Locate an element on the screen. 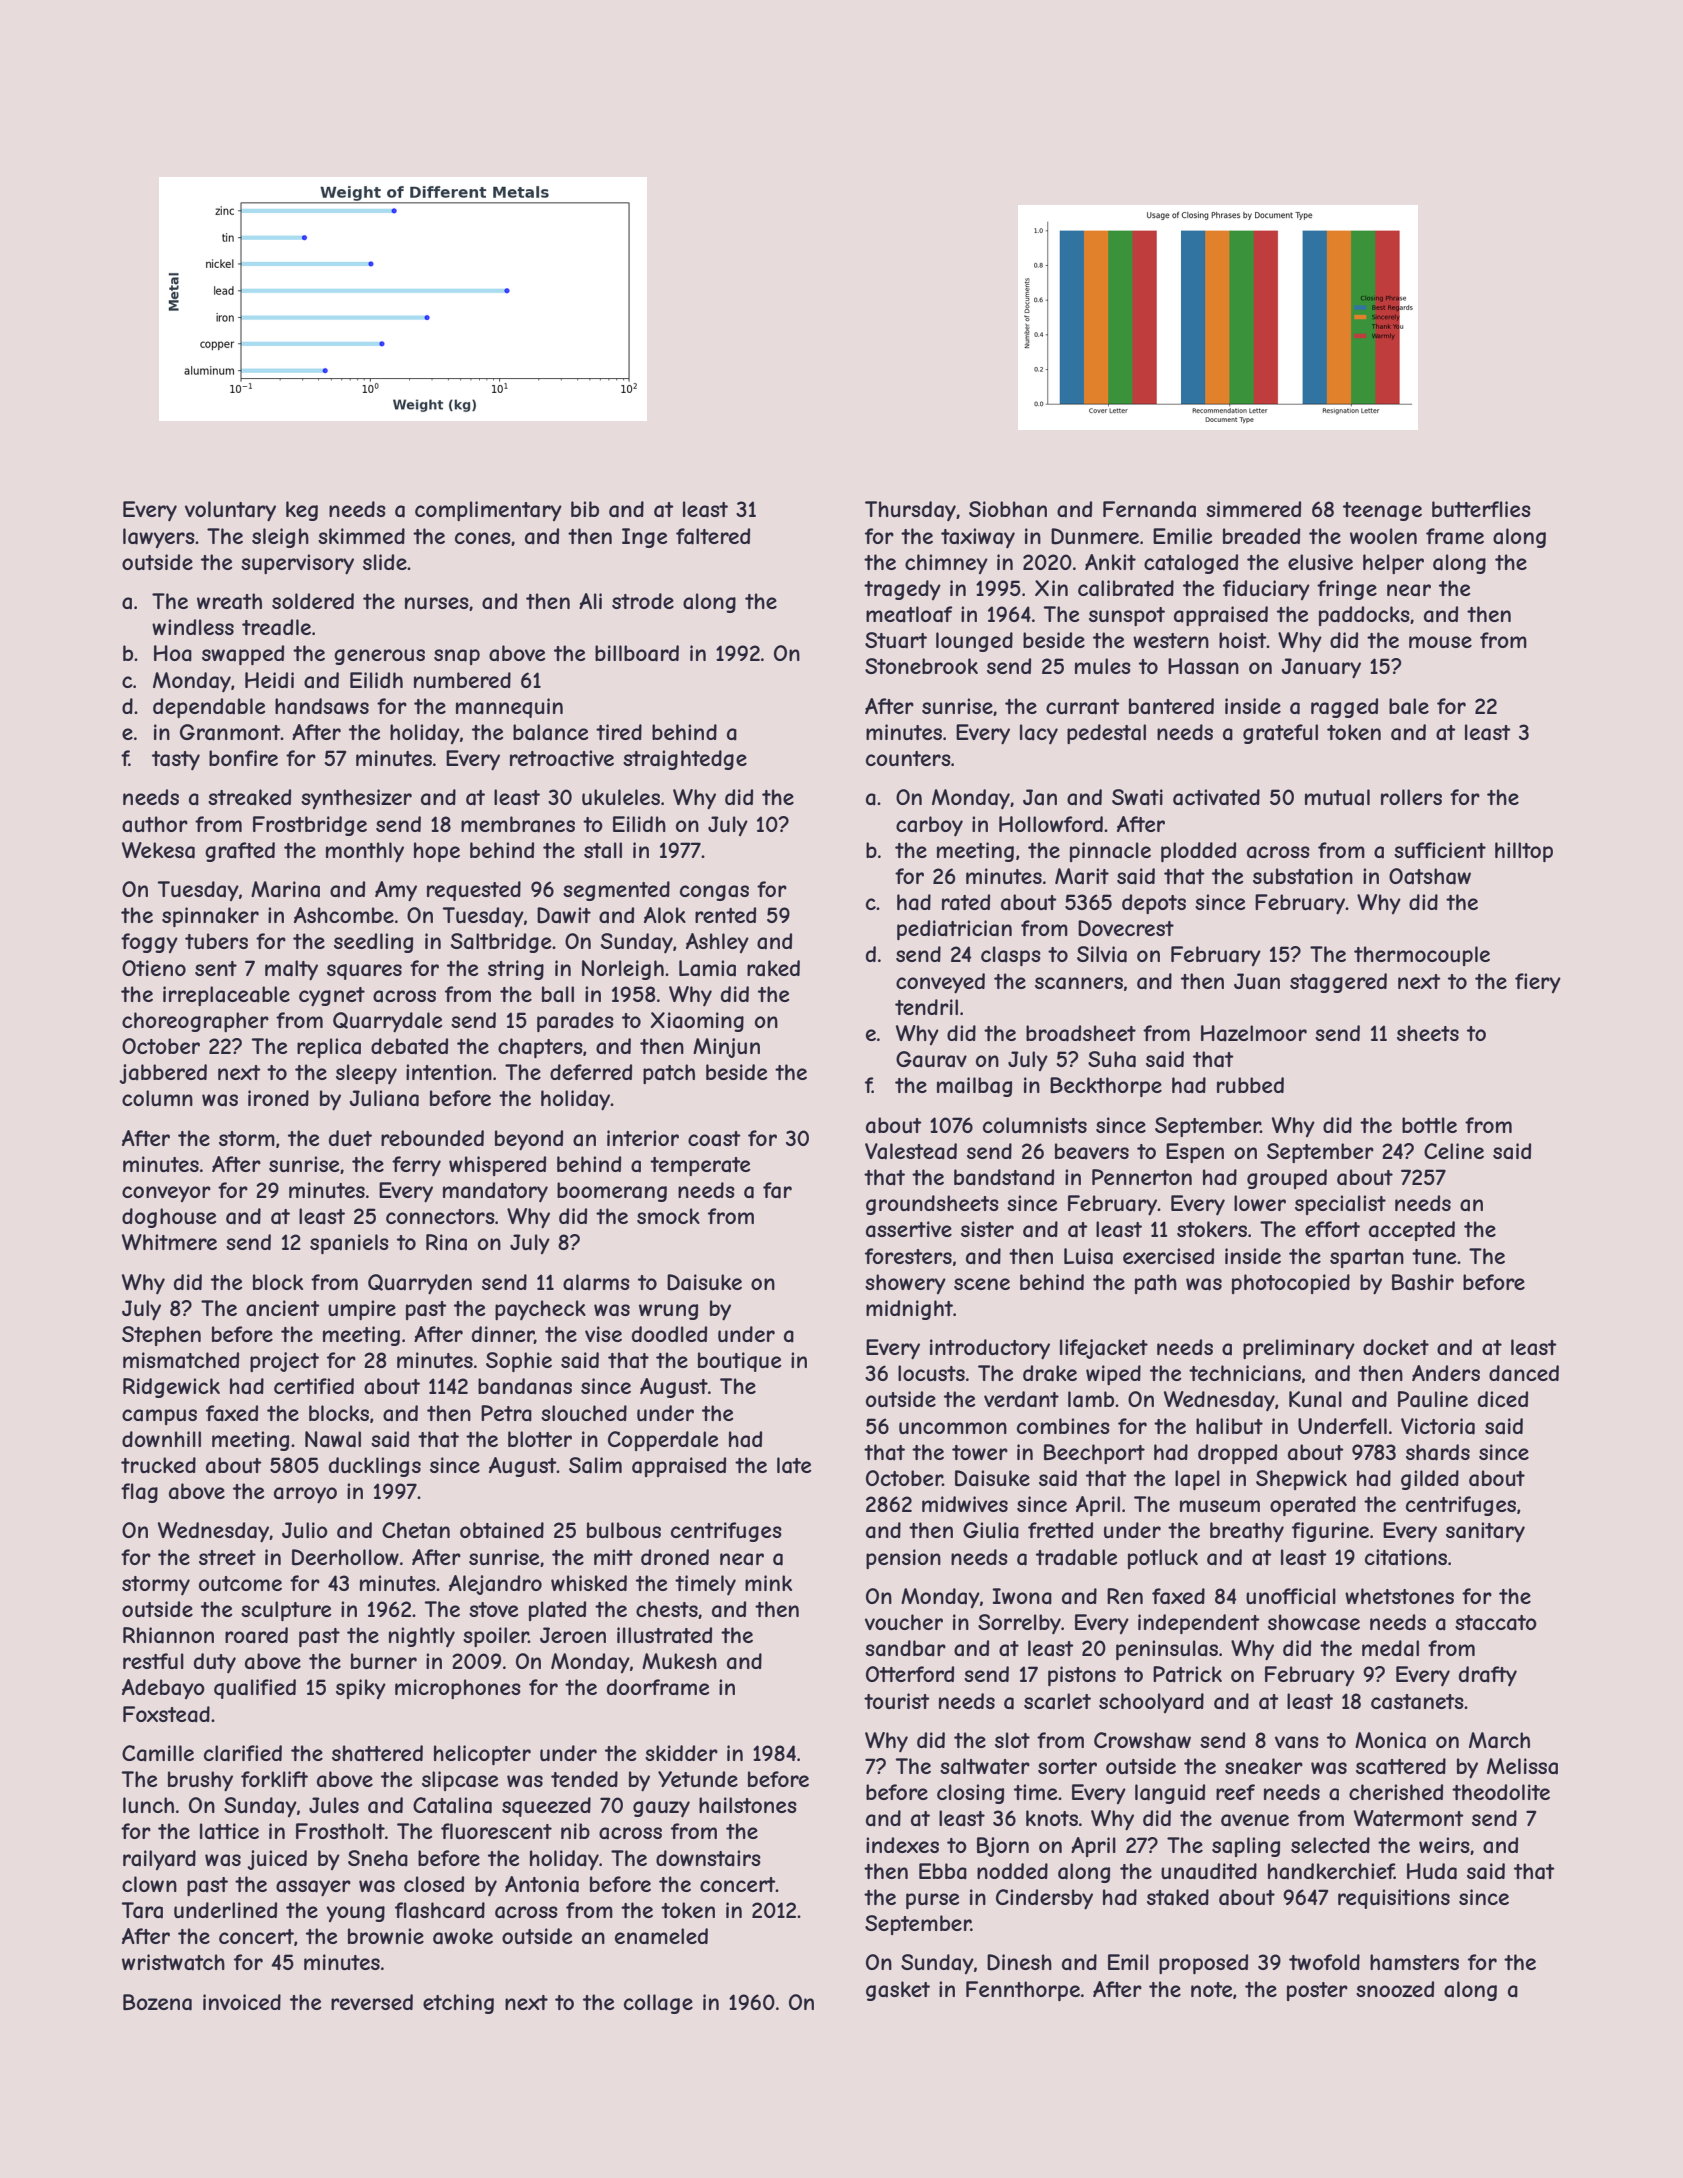 The width and height of the screenshot is (1683, 2178). Siobhan is located at coordinates (1008, 509).
